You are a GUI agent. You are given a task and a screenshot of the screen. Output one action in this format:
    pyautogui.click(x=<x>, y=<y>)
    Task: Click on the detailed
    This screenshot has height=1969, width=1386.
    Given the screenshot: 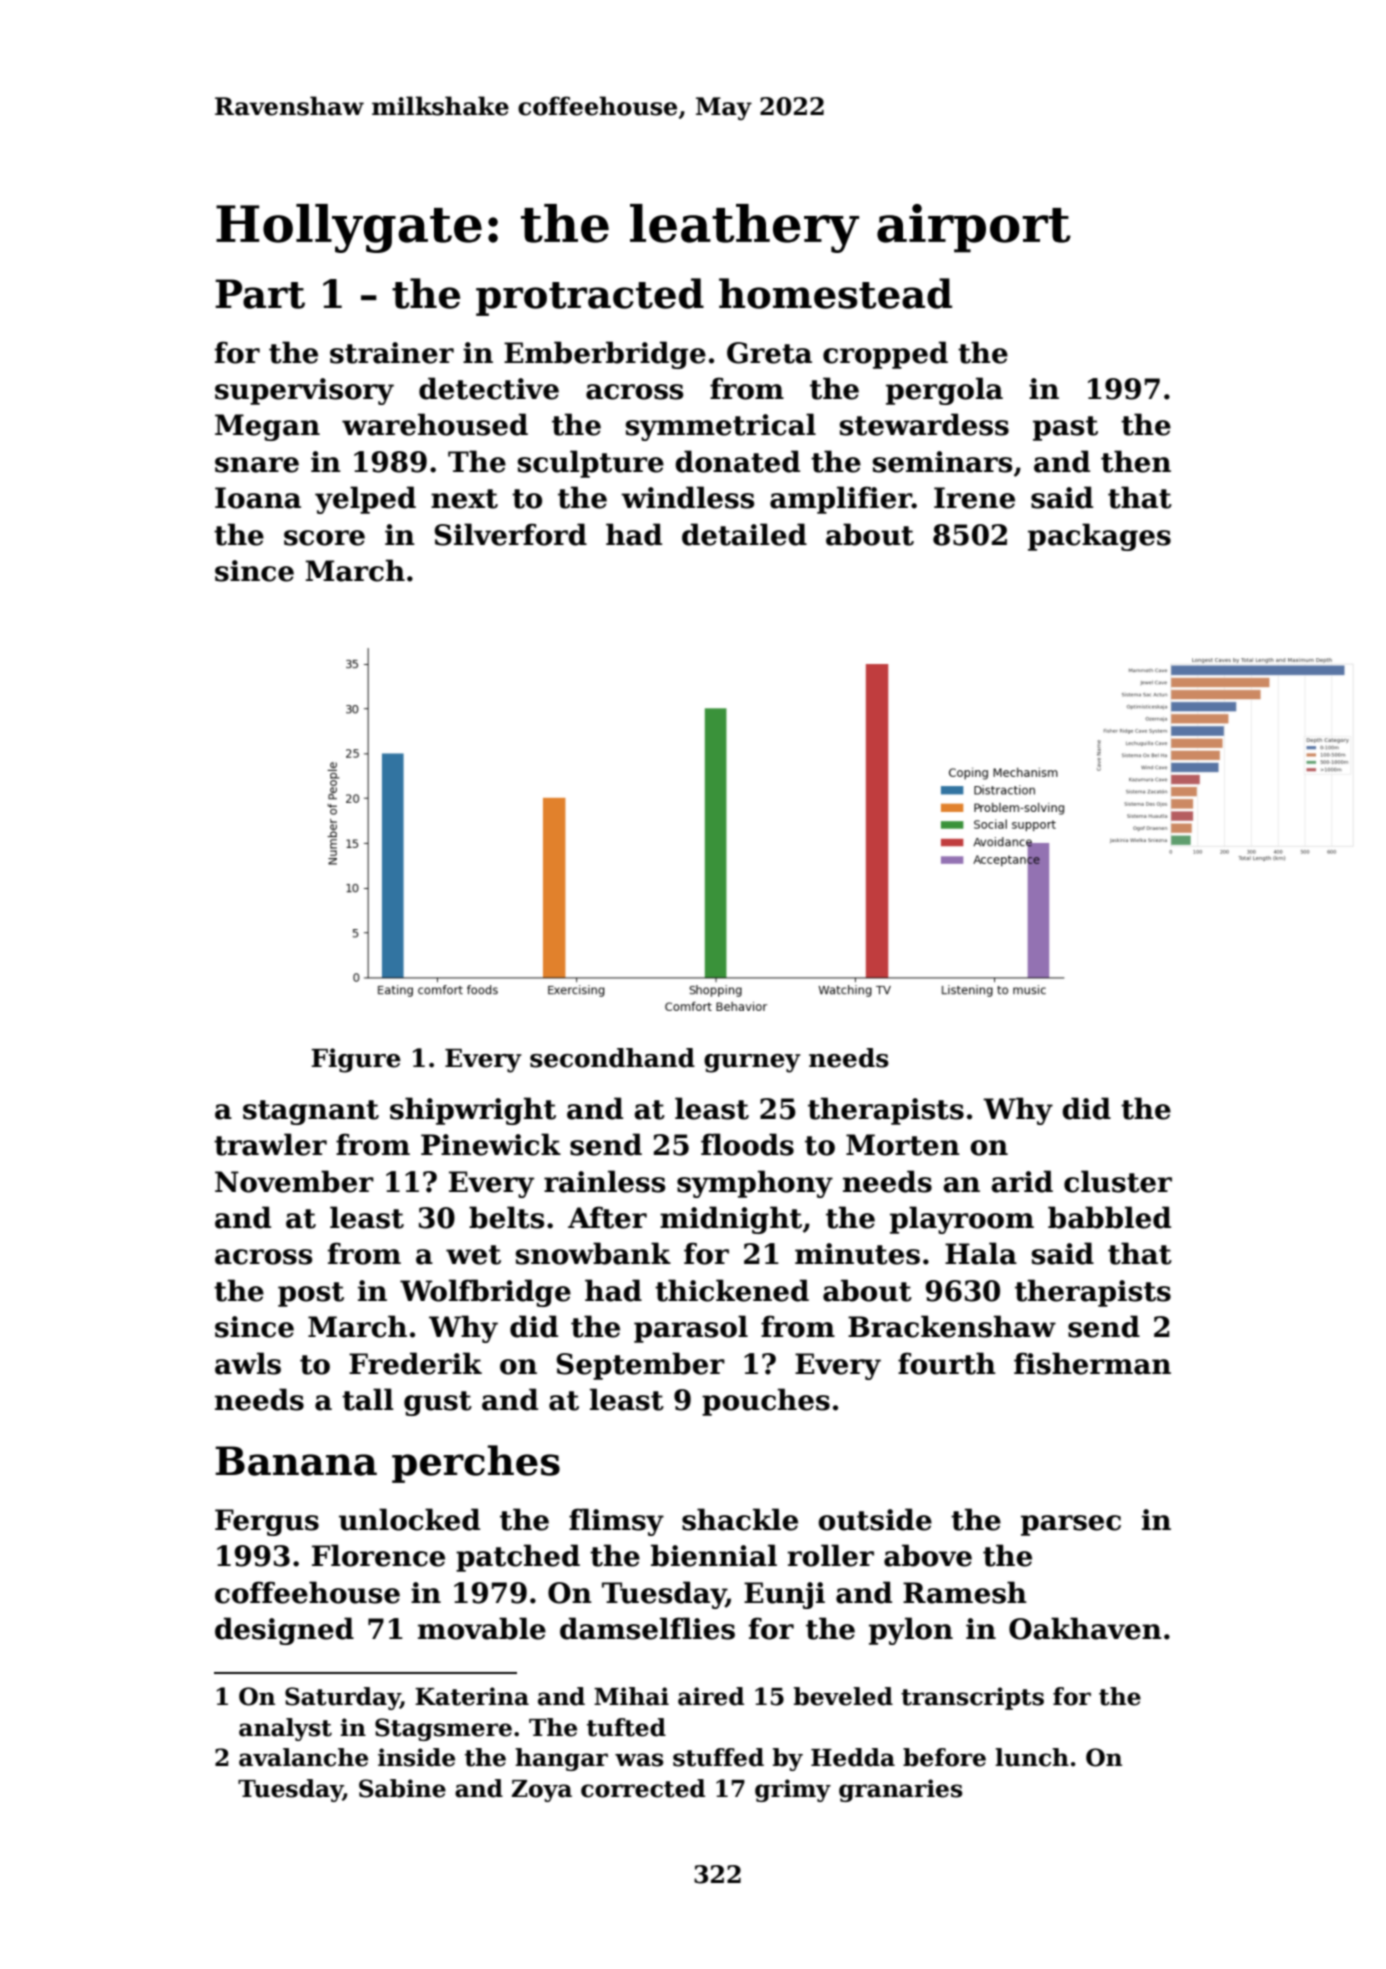 What is the action you would take?
    pyautogui.click(x=744, y=534)
